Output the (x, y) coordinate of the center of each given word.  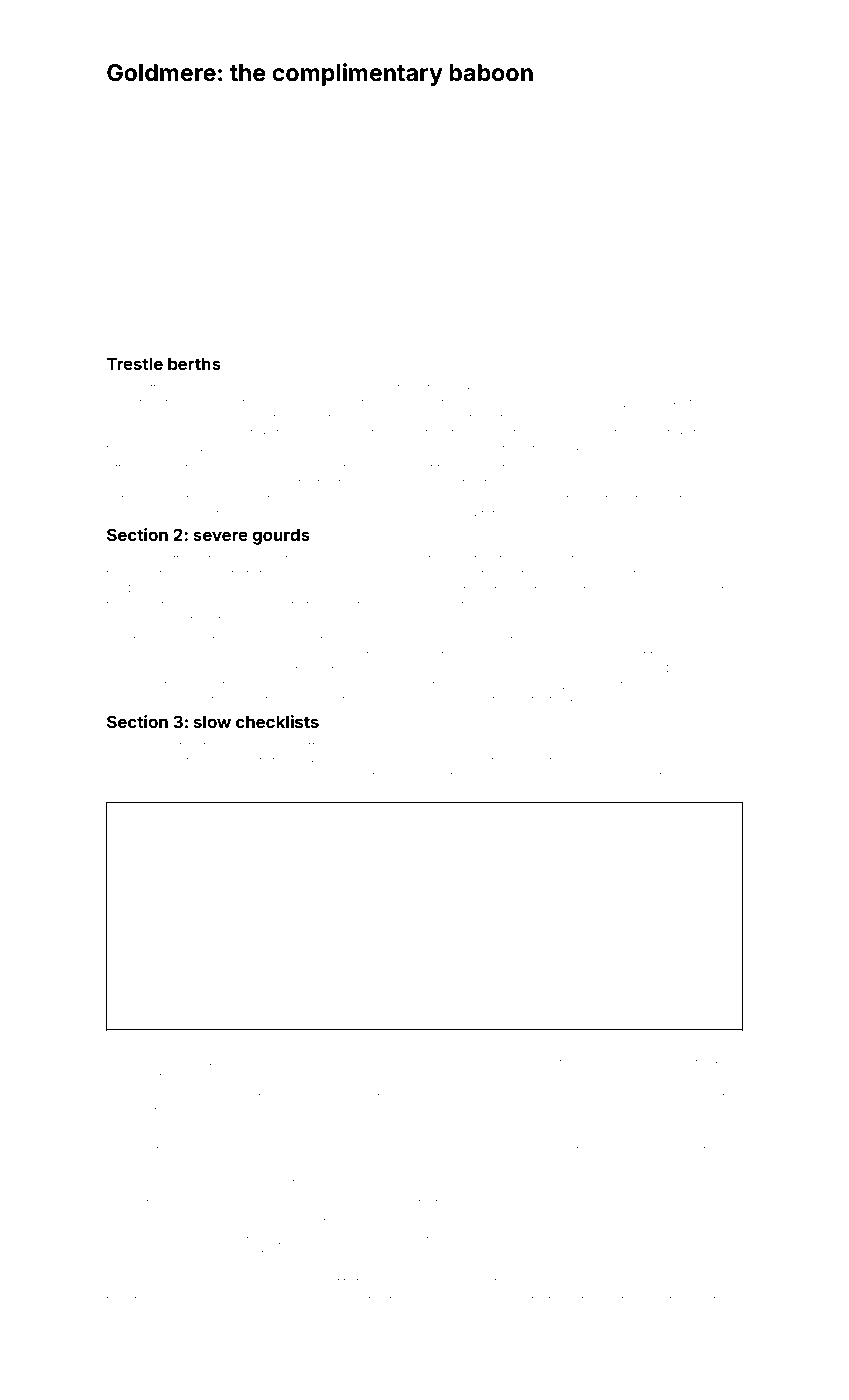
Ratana (720, 639)
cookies (467, 388)
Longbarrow (515, 777)
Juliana (659, 388)
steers (145, 1300)
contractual (377, 1299)
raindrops (133, 685)
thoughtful (161, 559)
